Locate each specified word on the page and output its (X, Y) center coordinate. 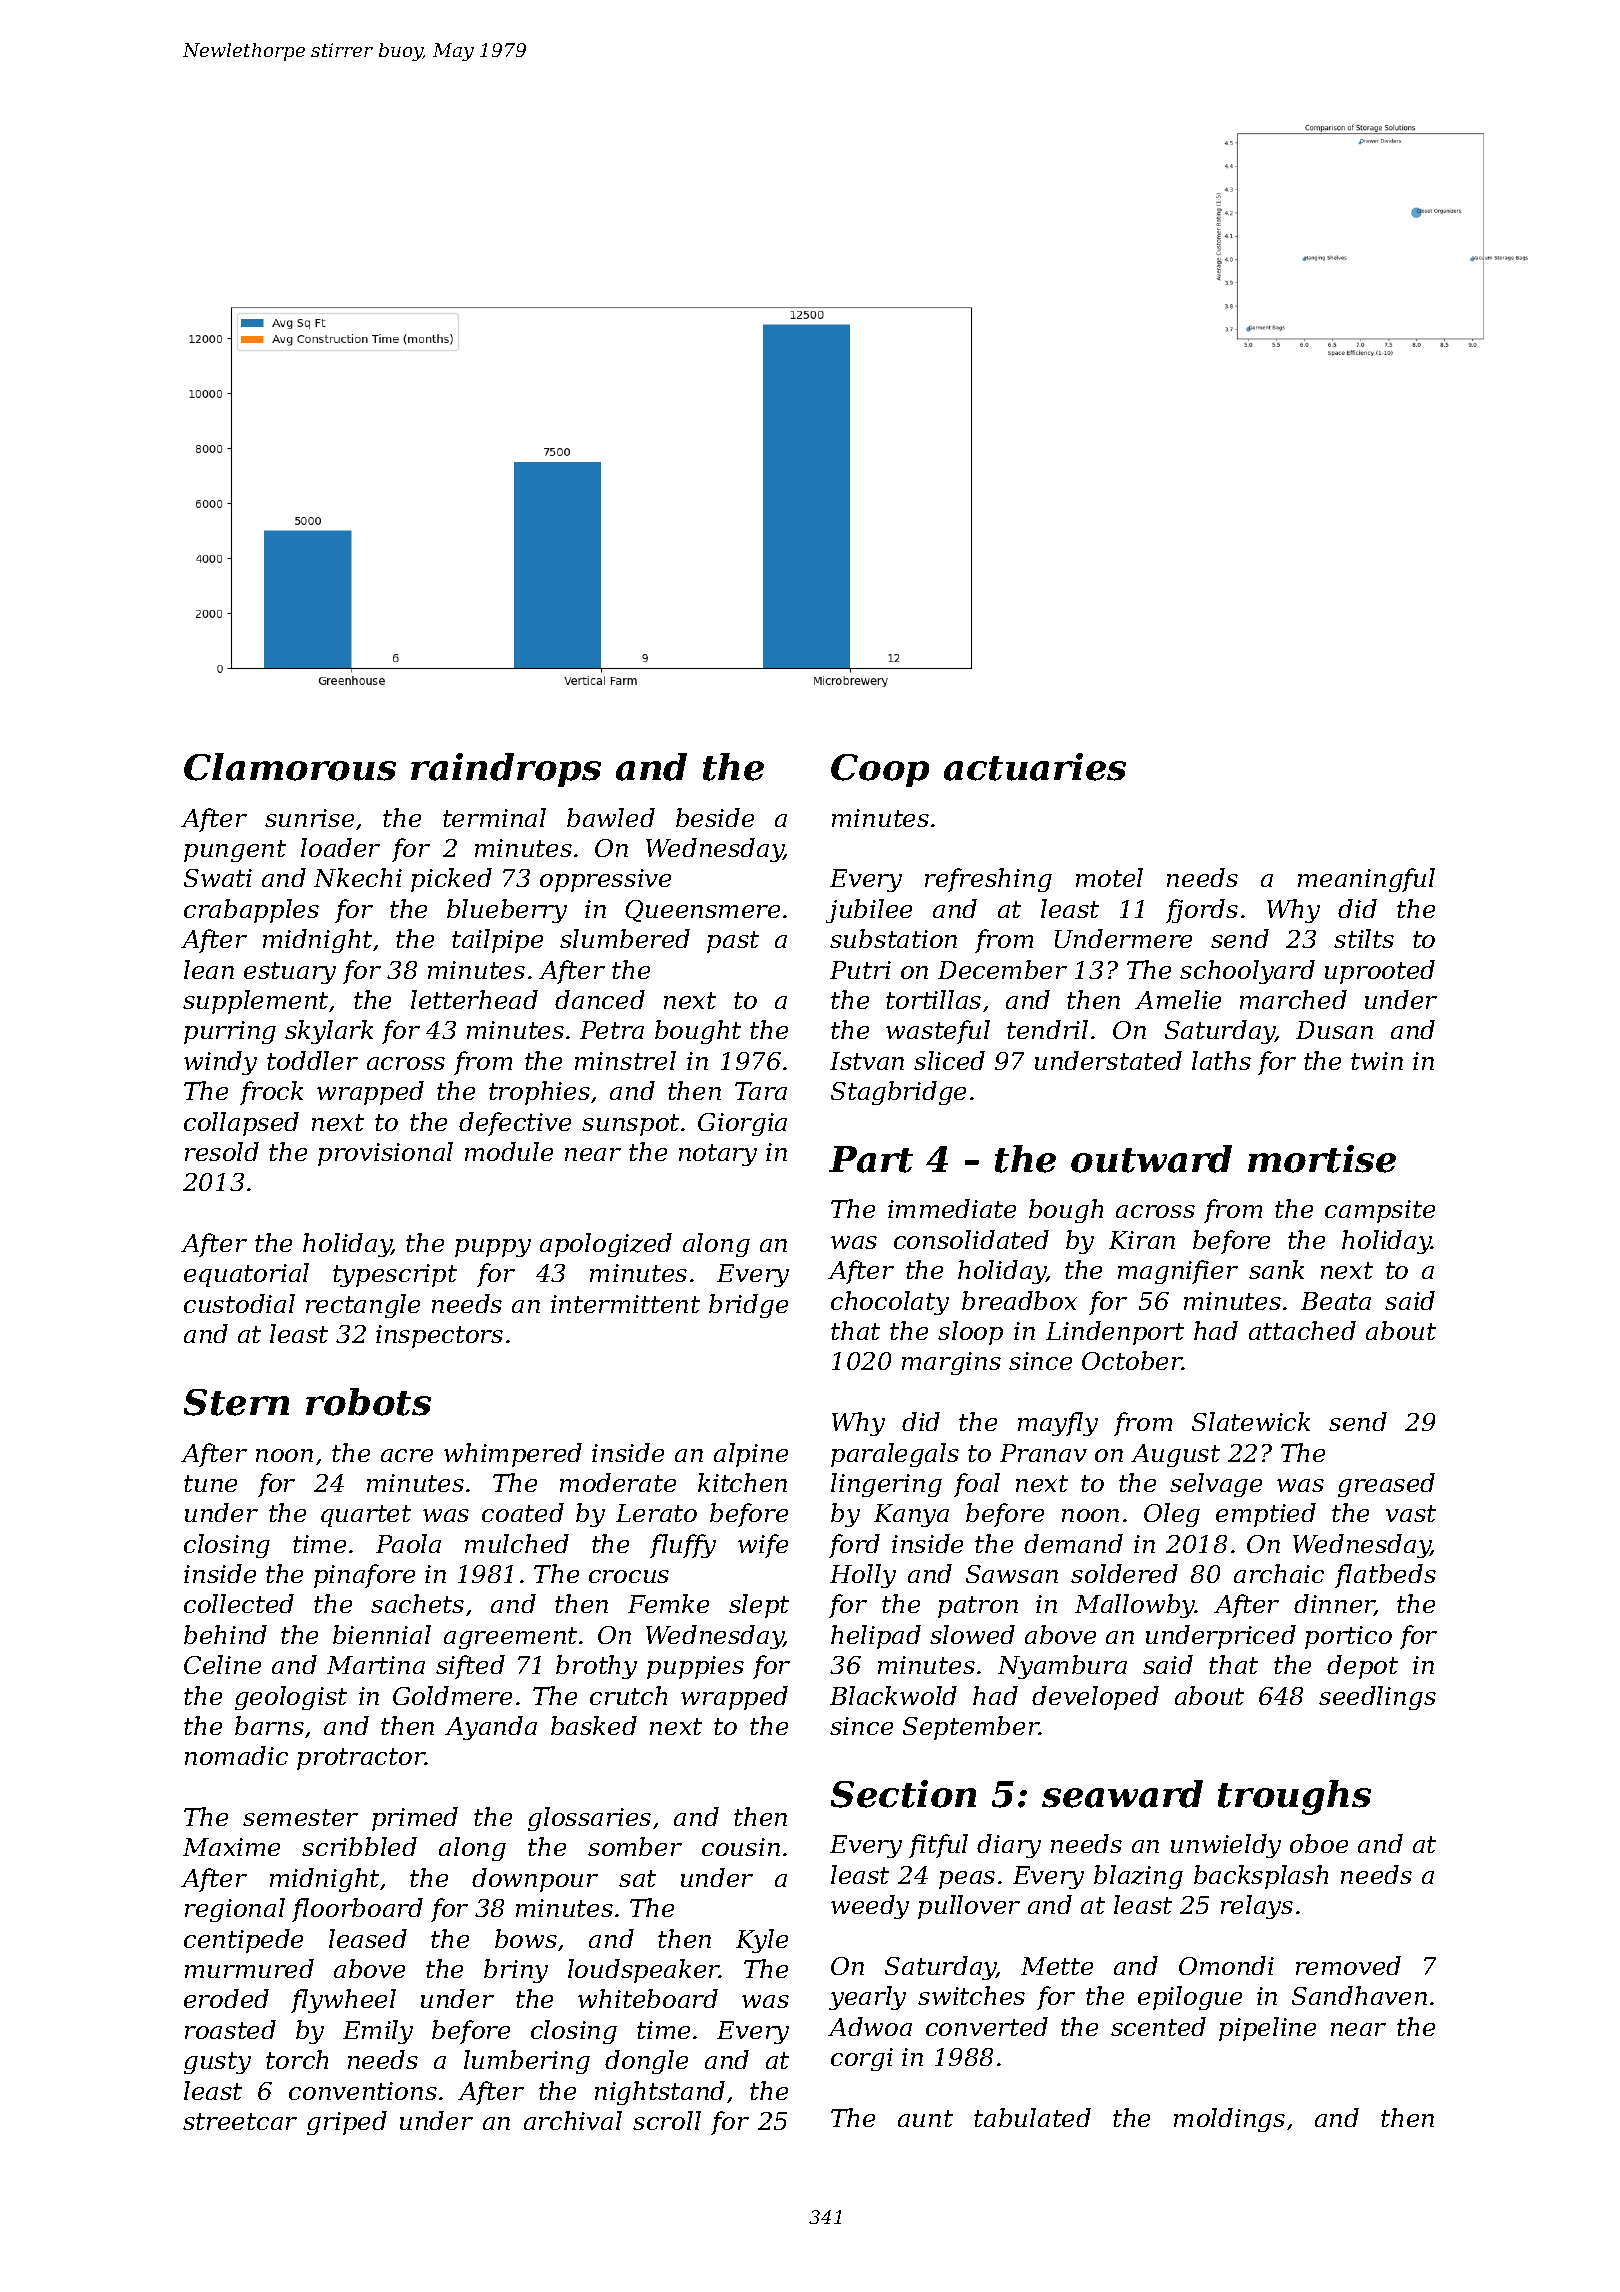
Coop (880, 770)
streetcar (240, 2121)
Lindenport (1115, 1333)
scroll (667, 2120)
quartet (366, 1516)
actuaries (1035, 767)
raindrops (506, 770)
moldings (1229, 2120)
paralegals (895, 1455)
